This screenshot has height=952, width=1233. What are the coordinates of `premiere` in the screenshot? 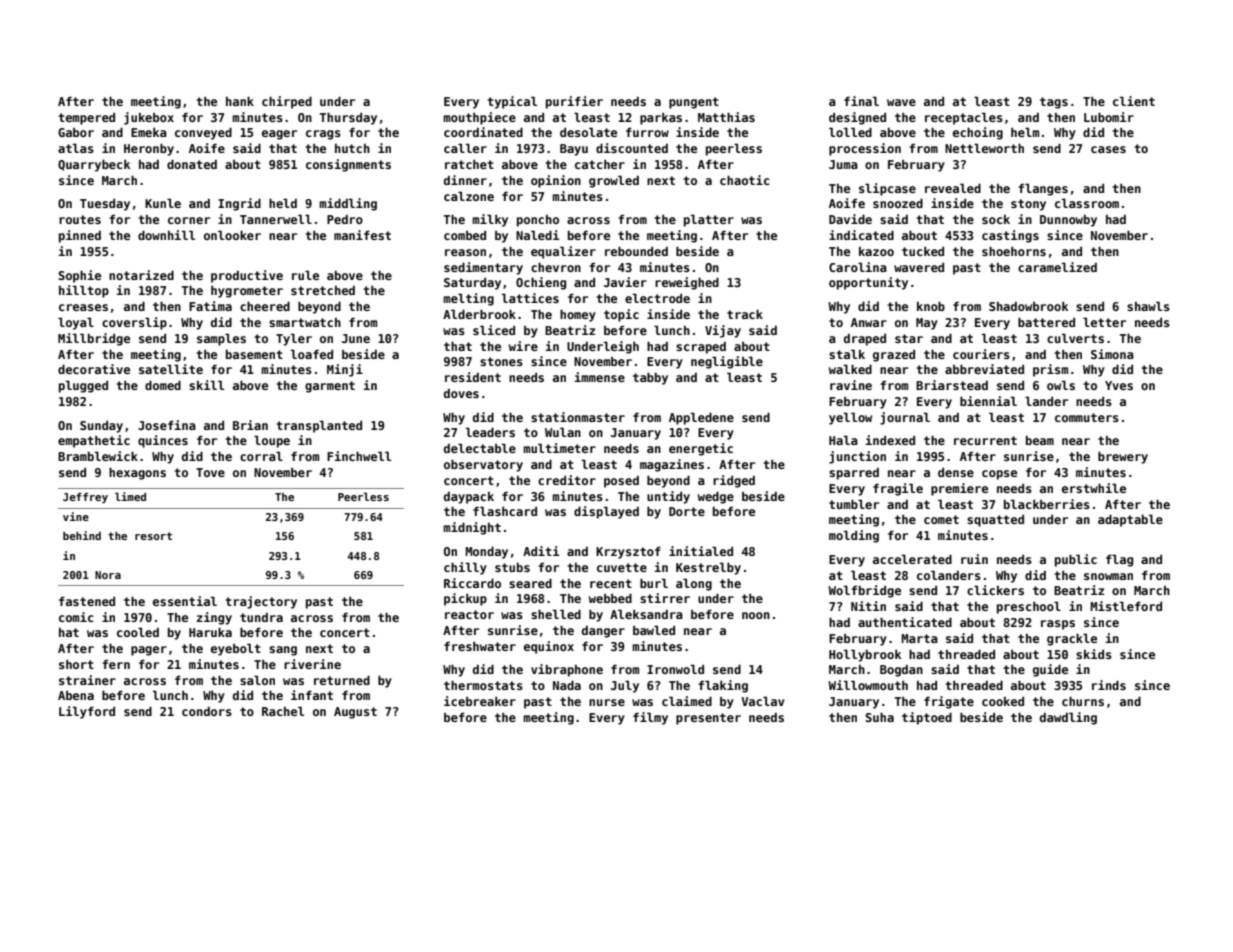 It's located at (959, 489).
